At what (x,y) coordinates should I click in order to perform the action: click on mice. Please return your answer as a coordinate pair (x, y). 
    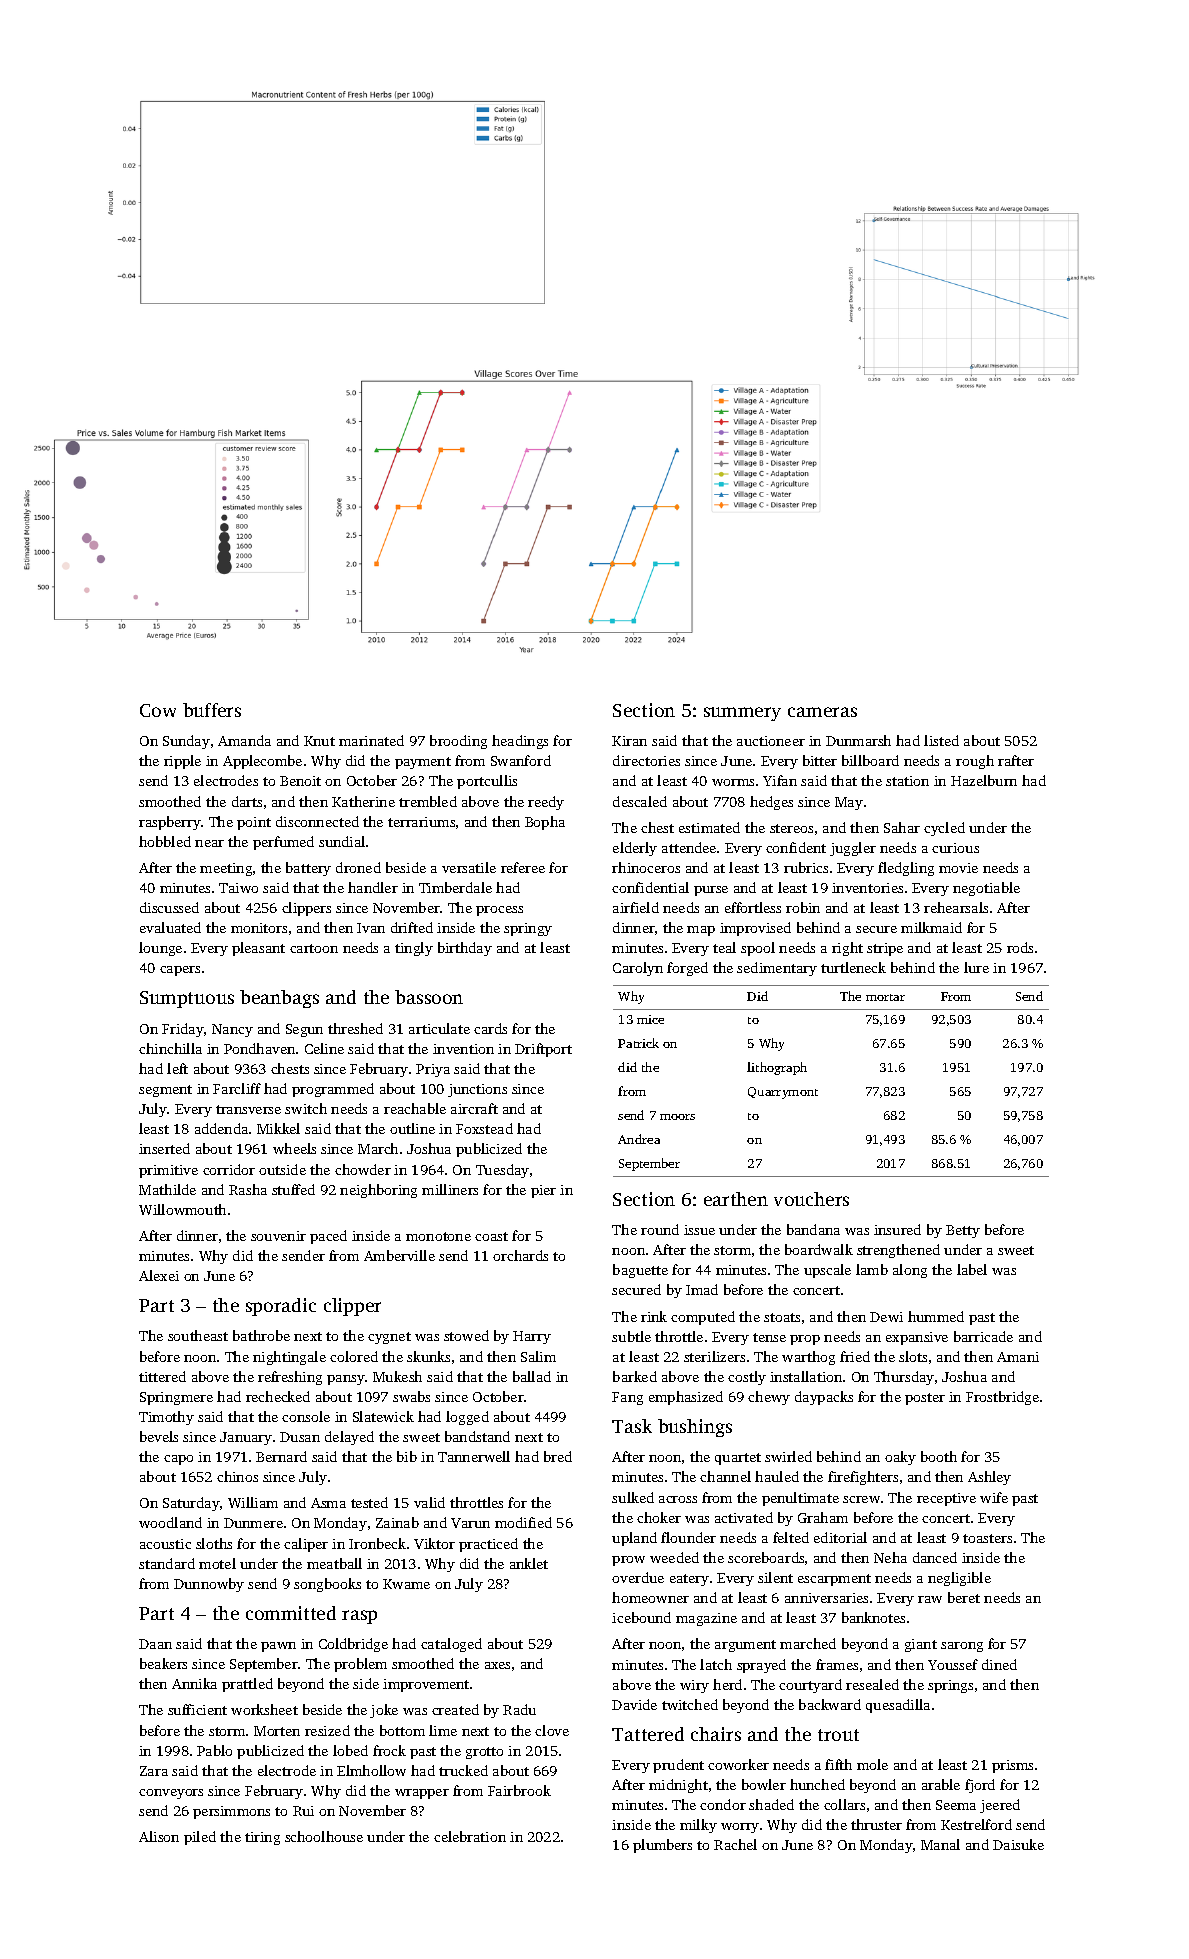
    Looking at the image, I should click on (650, 1019).
